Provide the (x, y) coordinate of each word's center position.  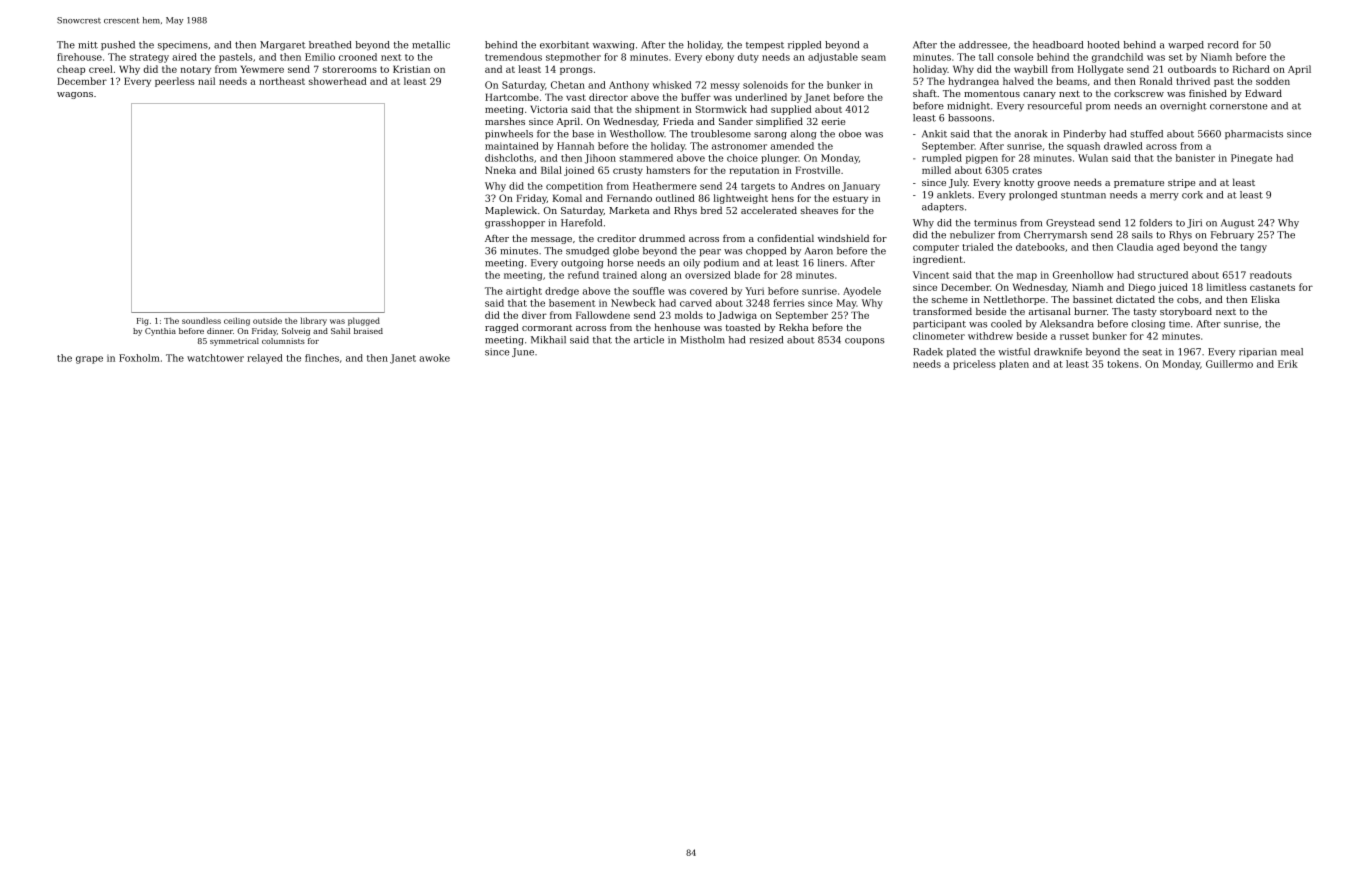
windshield (843, 238)
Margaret (283, 46)
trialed (978, 247)
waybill (1031, 70)
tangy (1253, 248)
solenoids (765, 85)
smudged (587, 252)
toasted (743, 327)
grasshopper (515, 224)
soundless (201, 320)
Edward (1263, 93)
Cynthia (160, 332)
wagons (75, 95)
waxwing (614, 46)
